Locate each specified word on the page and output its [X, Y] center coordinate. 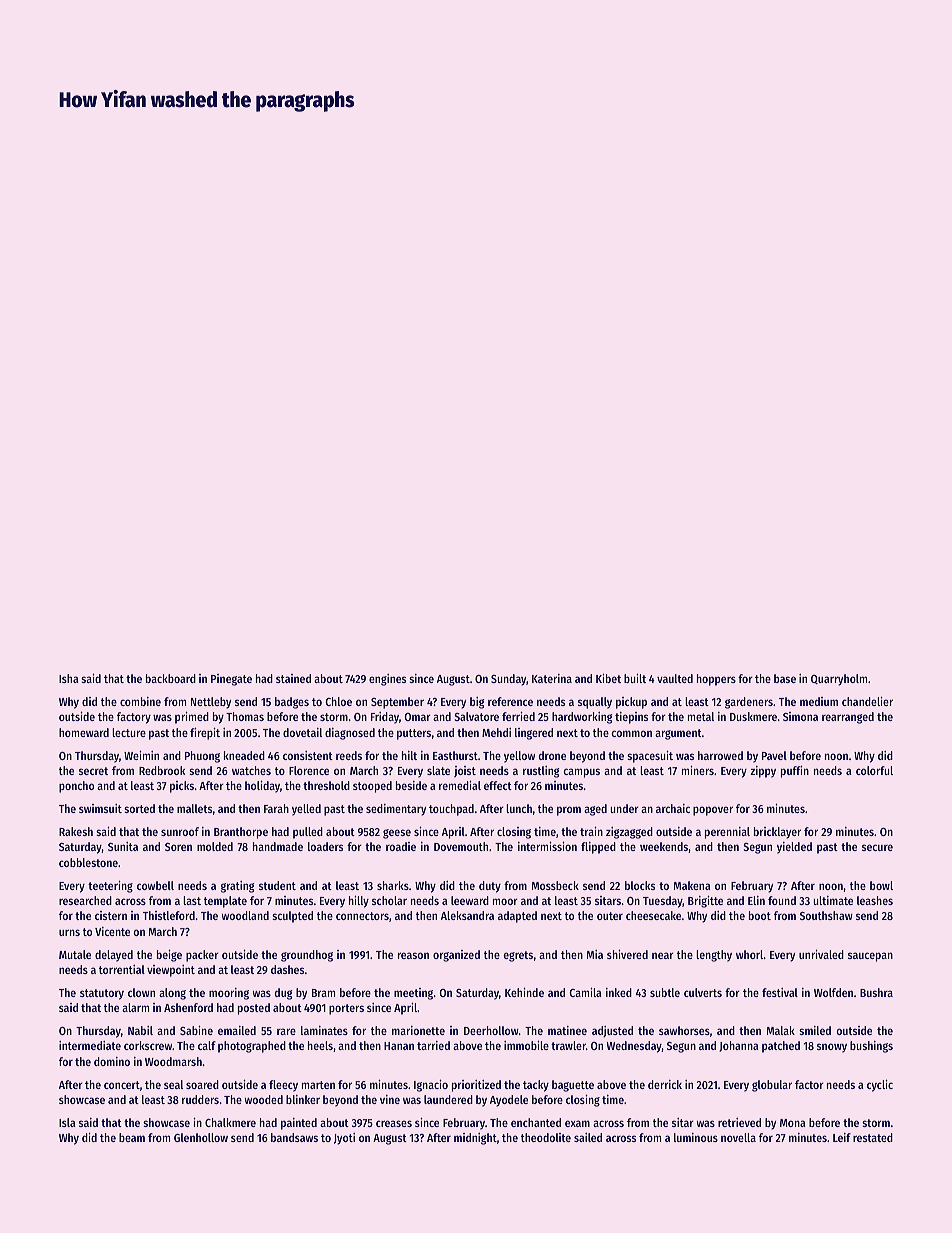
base [785, 678]
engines [387, 680]
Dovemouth [461, 846]
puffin [795, 772]
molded [215, 846]
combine [140, 701]
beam [132, 1137]
